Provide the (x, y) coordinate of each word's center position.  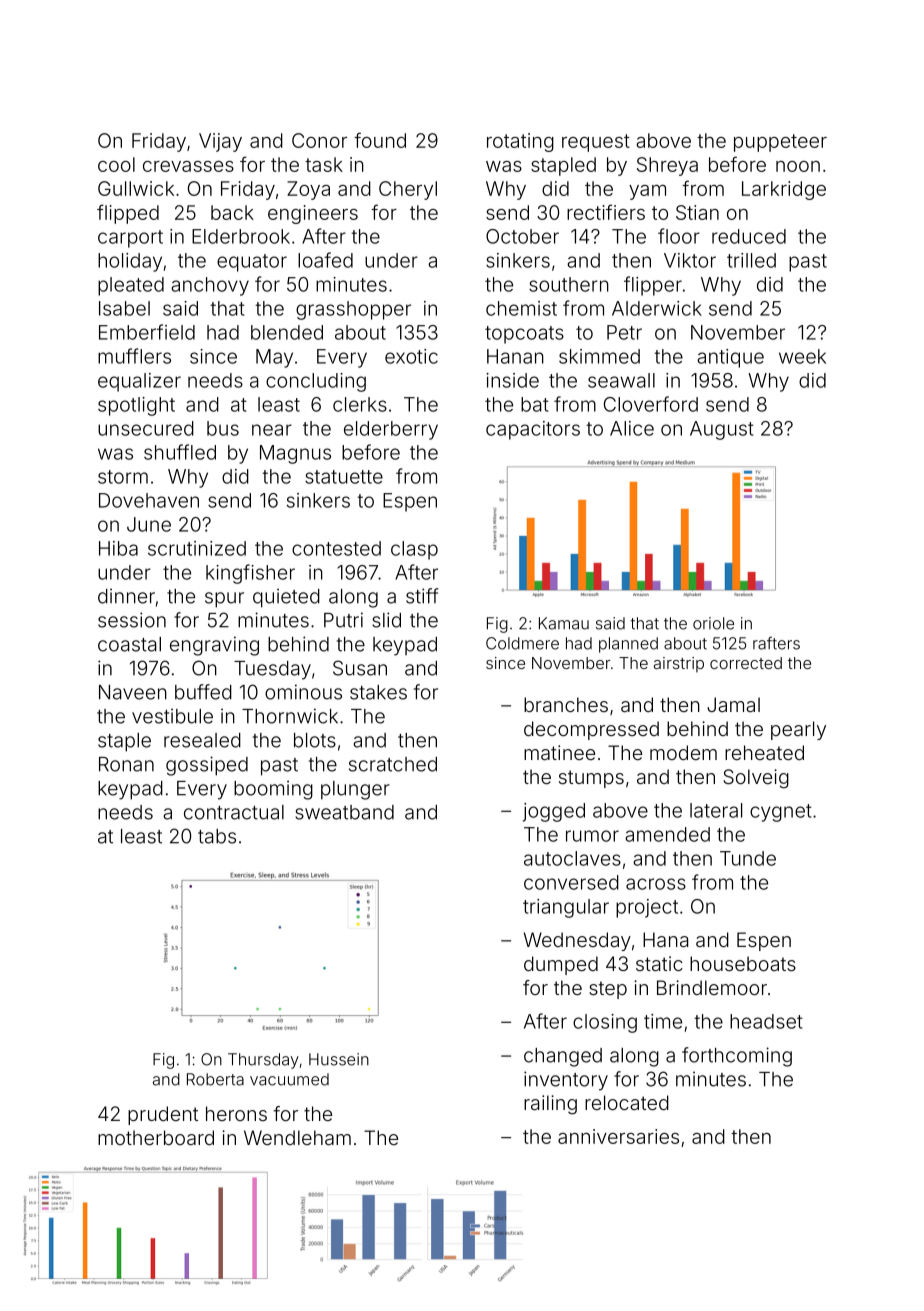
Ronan (126, 764)
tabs (217, 836)
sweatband (344, 812)
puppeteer (780, 143)
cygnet (781, 813)
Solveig (756, 779)
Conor (319, 140)
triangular (566, 908)
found (380, 140)
